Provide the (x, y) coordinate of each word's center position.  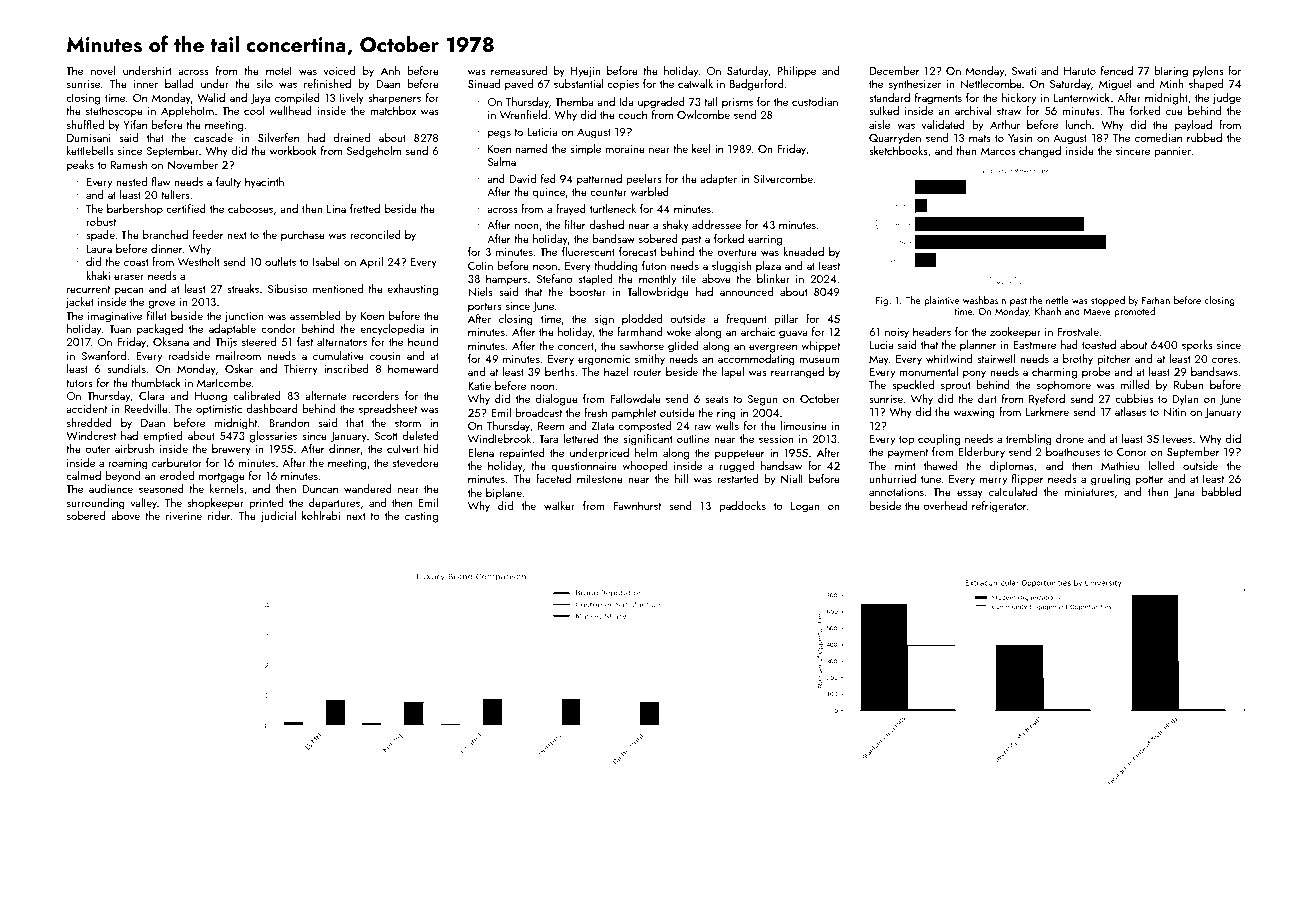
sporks (1197, 346)
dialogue (556, 400)
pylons (1208, 72)
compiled (297, 99)
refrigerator (999, 507)
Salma (502, 161)
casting (421, 517)
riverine (184, 516)
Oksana (171, 341)
